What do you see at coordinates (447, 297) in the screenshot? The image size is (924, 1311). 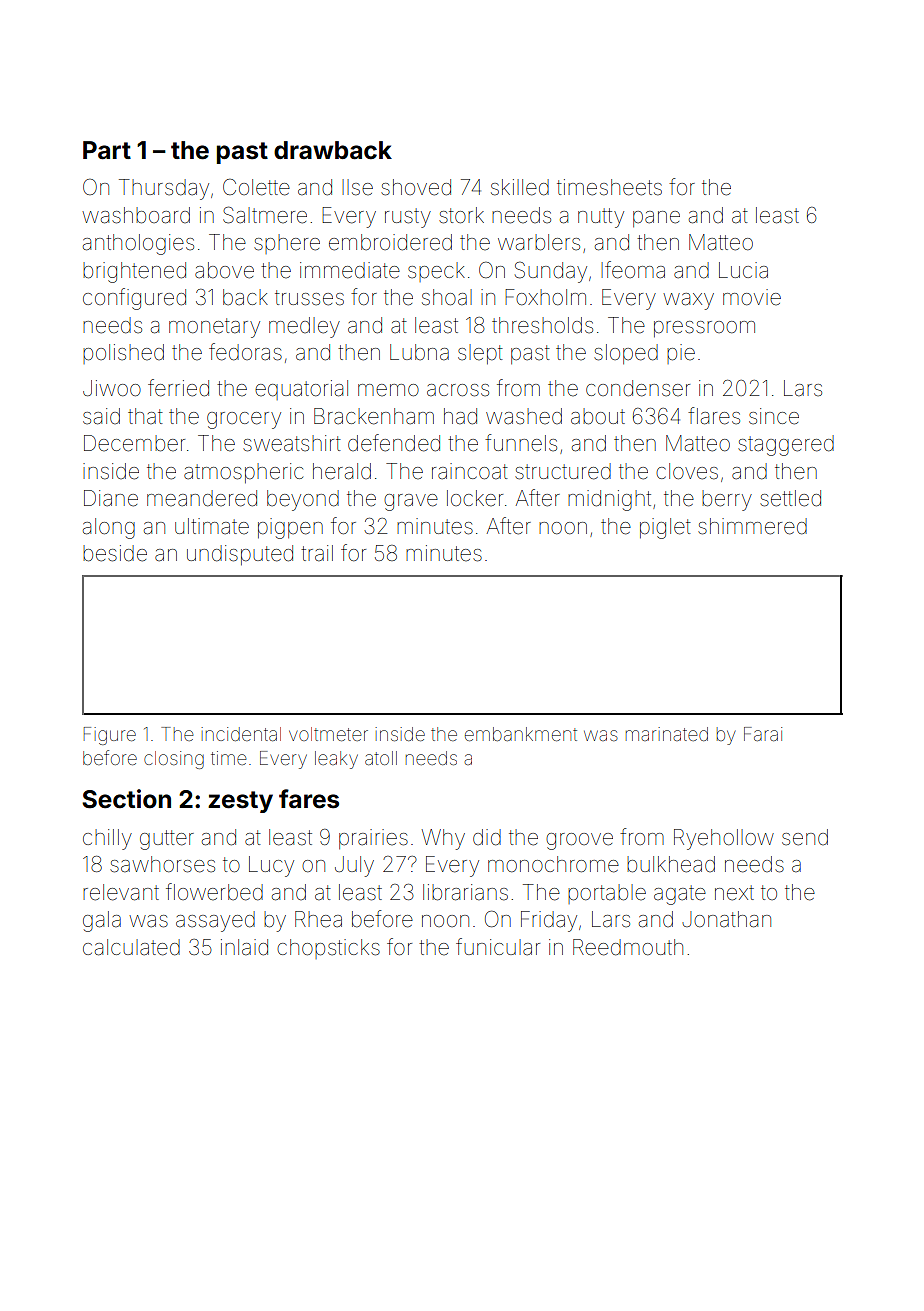 I see `shoal` at bounding box center [447, 297].
